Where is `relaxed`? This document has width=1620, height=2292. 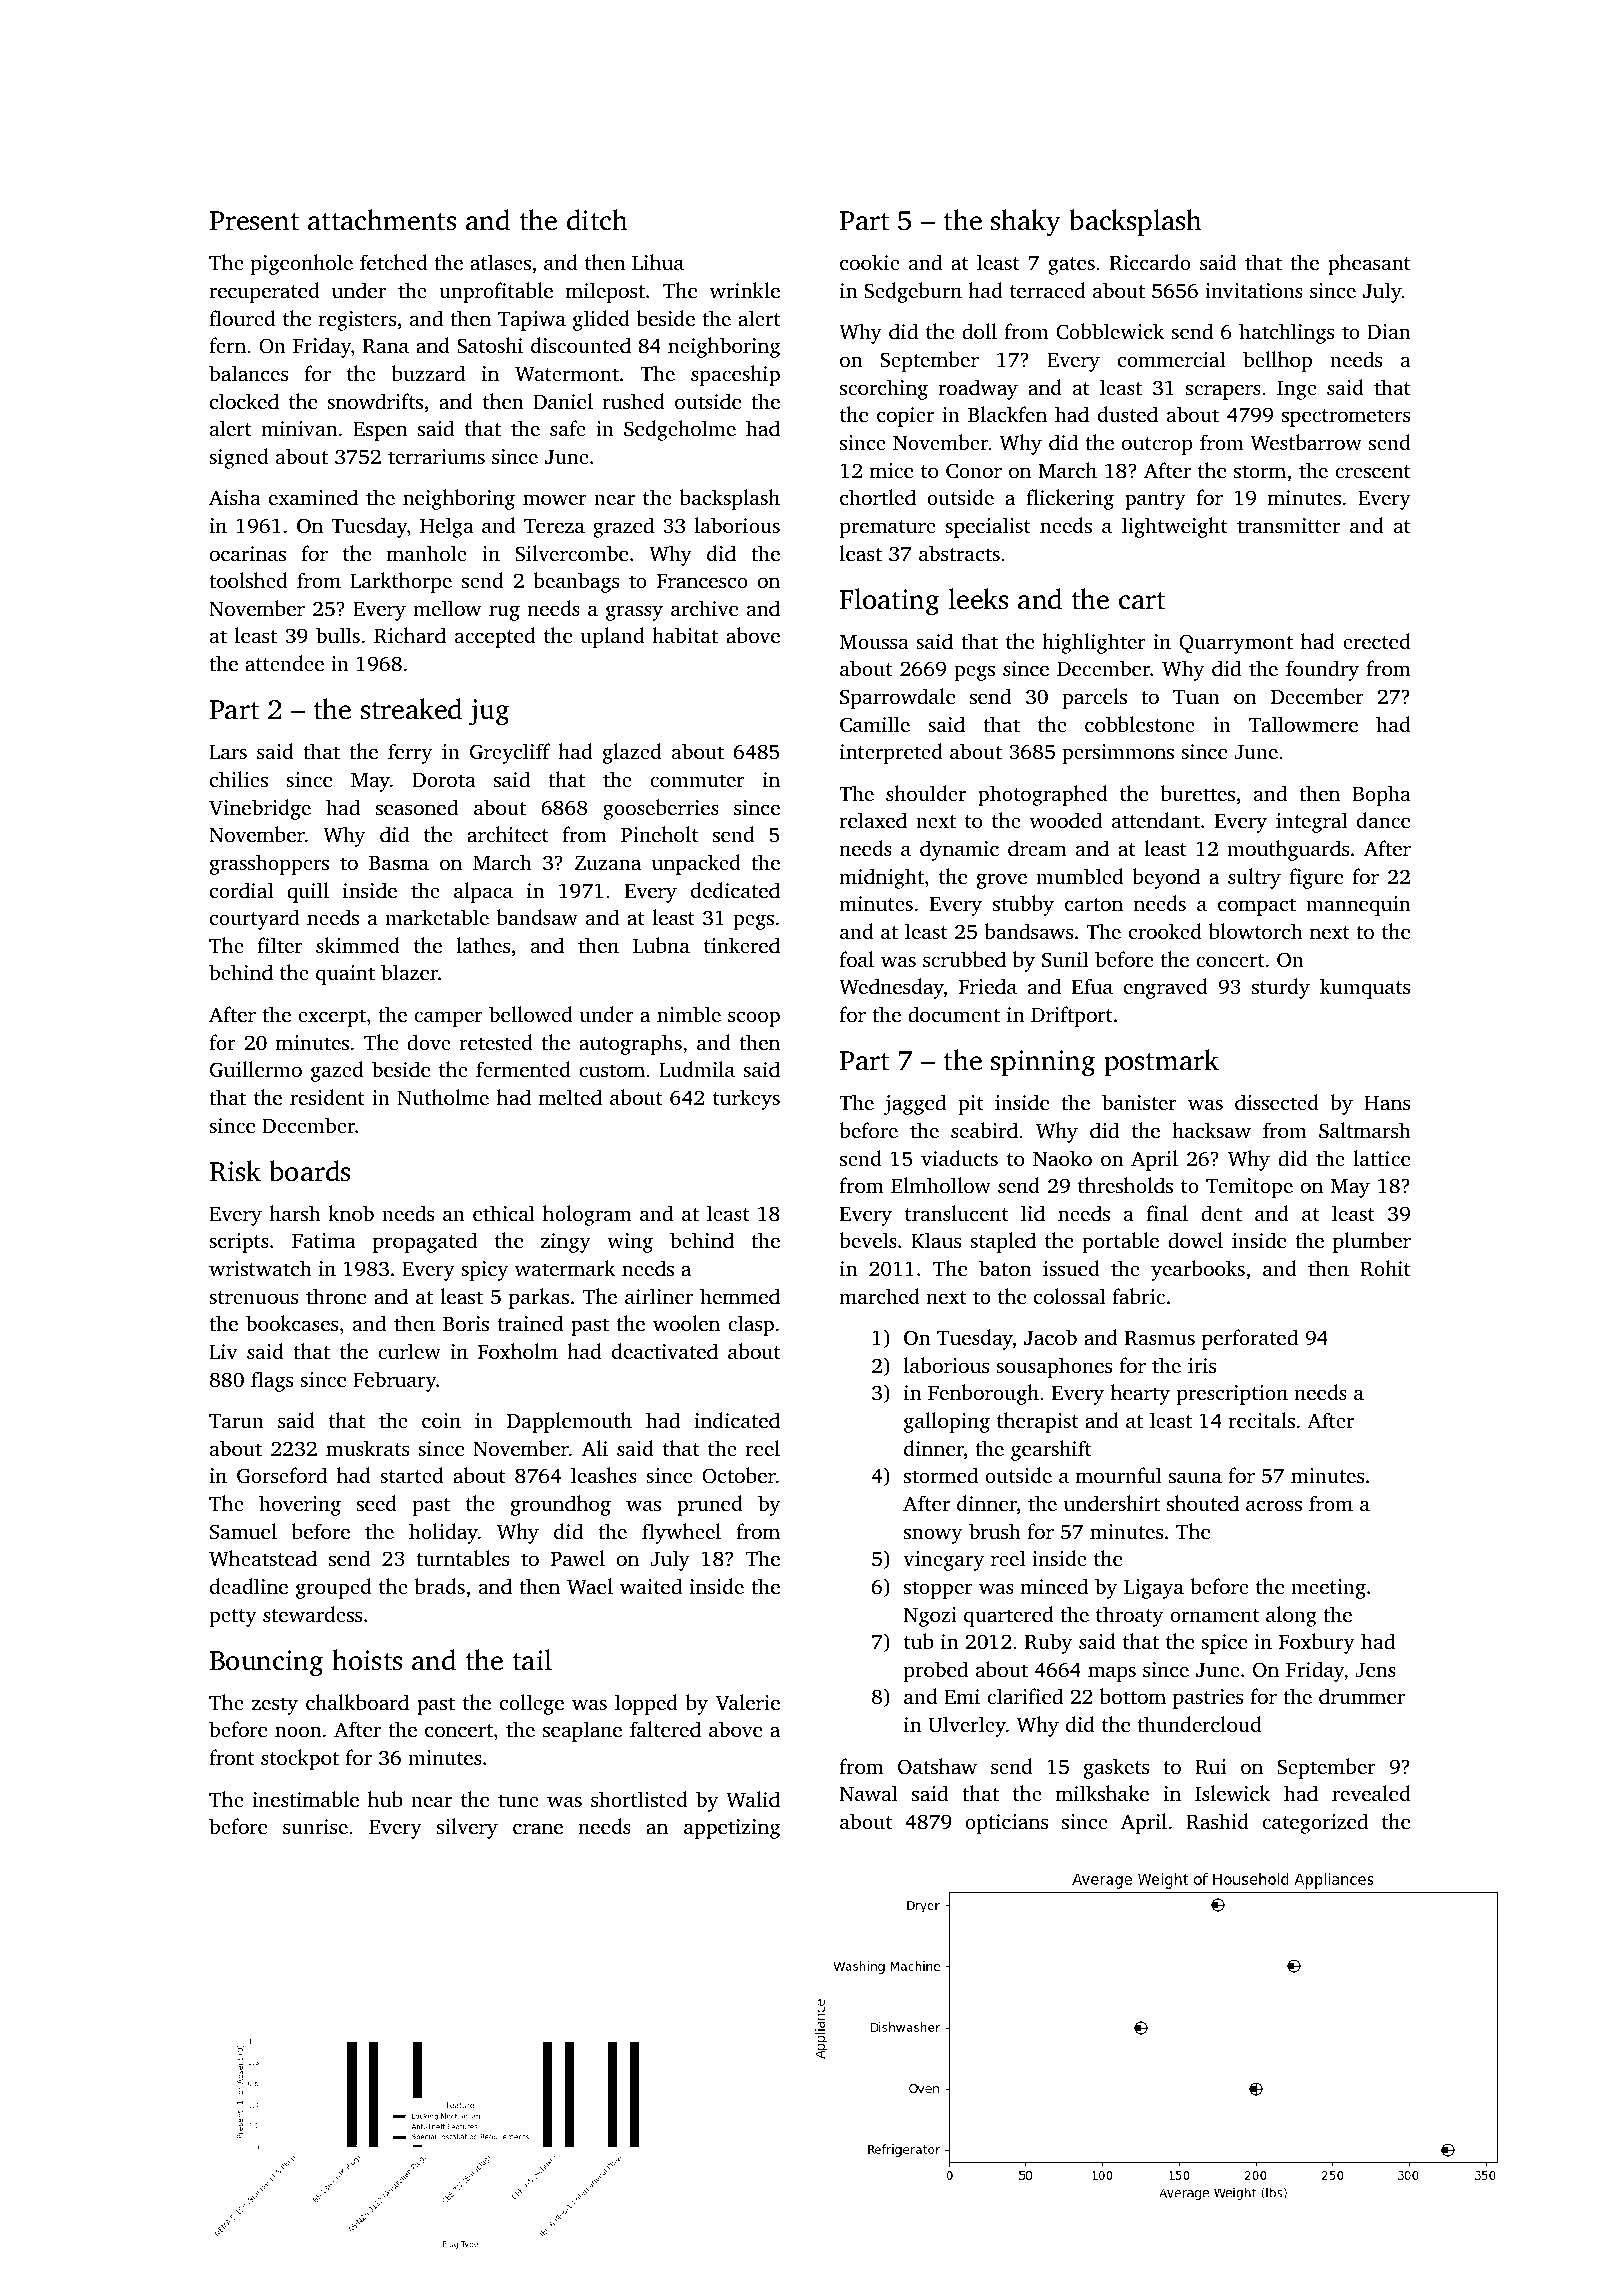 relaxed is located at coordinates (873, 820).
